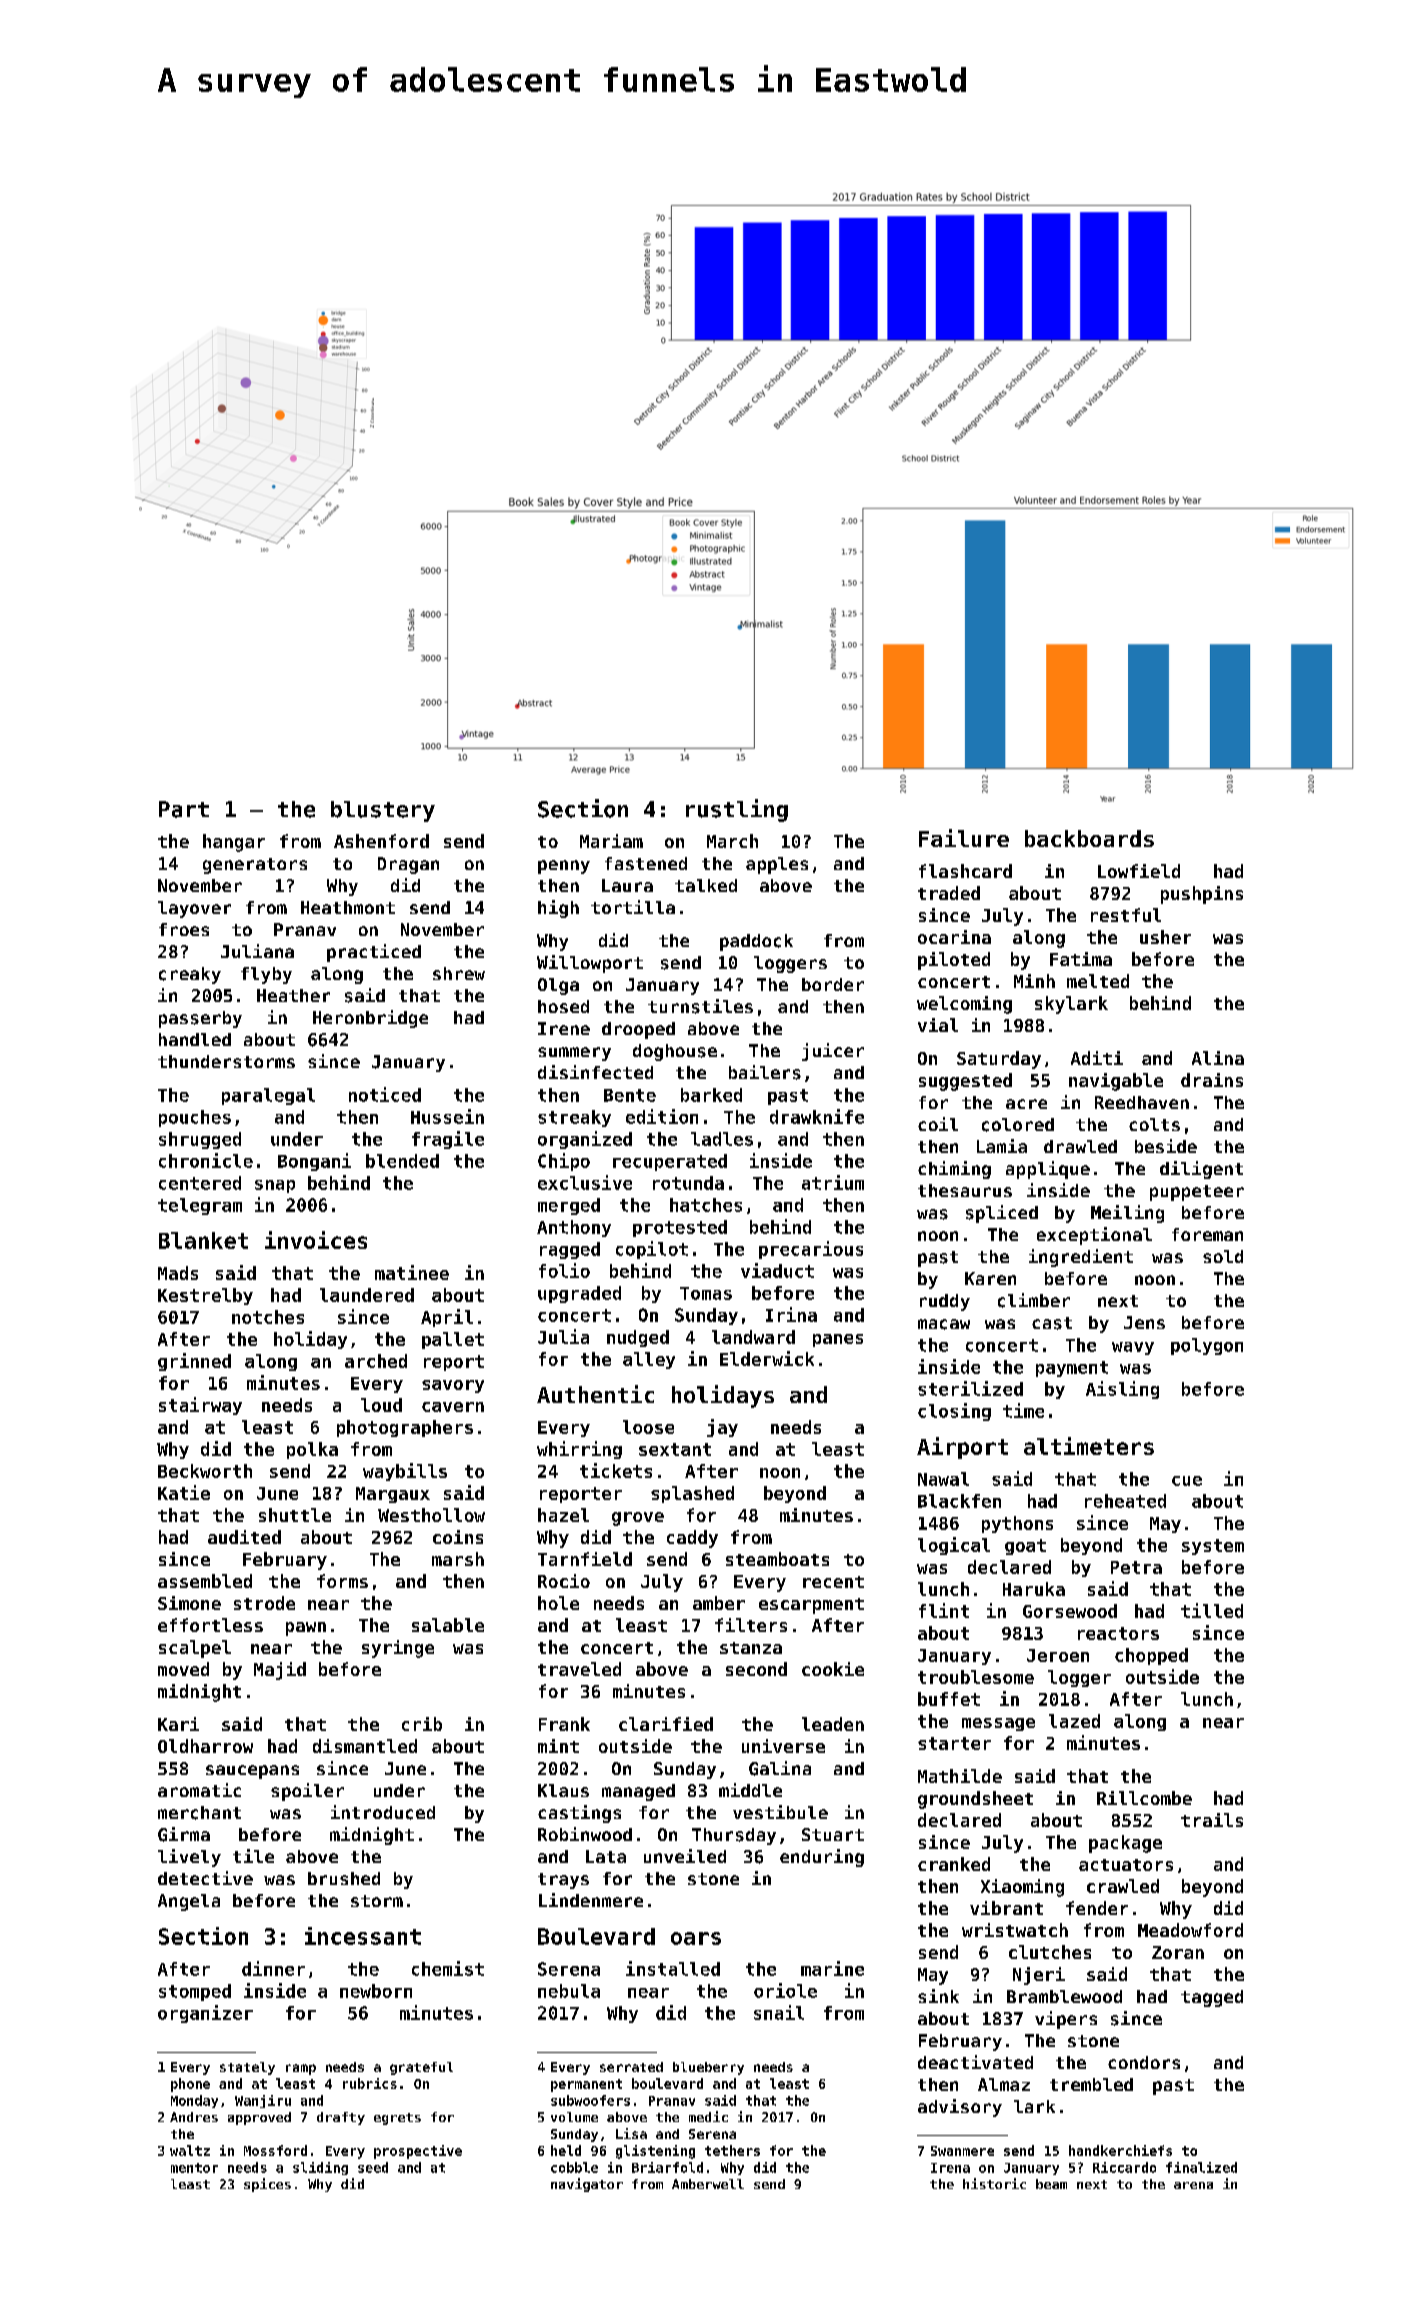 The width and height of the screenshot is (1402, 2310). Describe the element at coordinates (1026, 1104) in the screenshot. I see `acre` at that location.
